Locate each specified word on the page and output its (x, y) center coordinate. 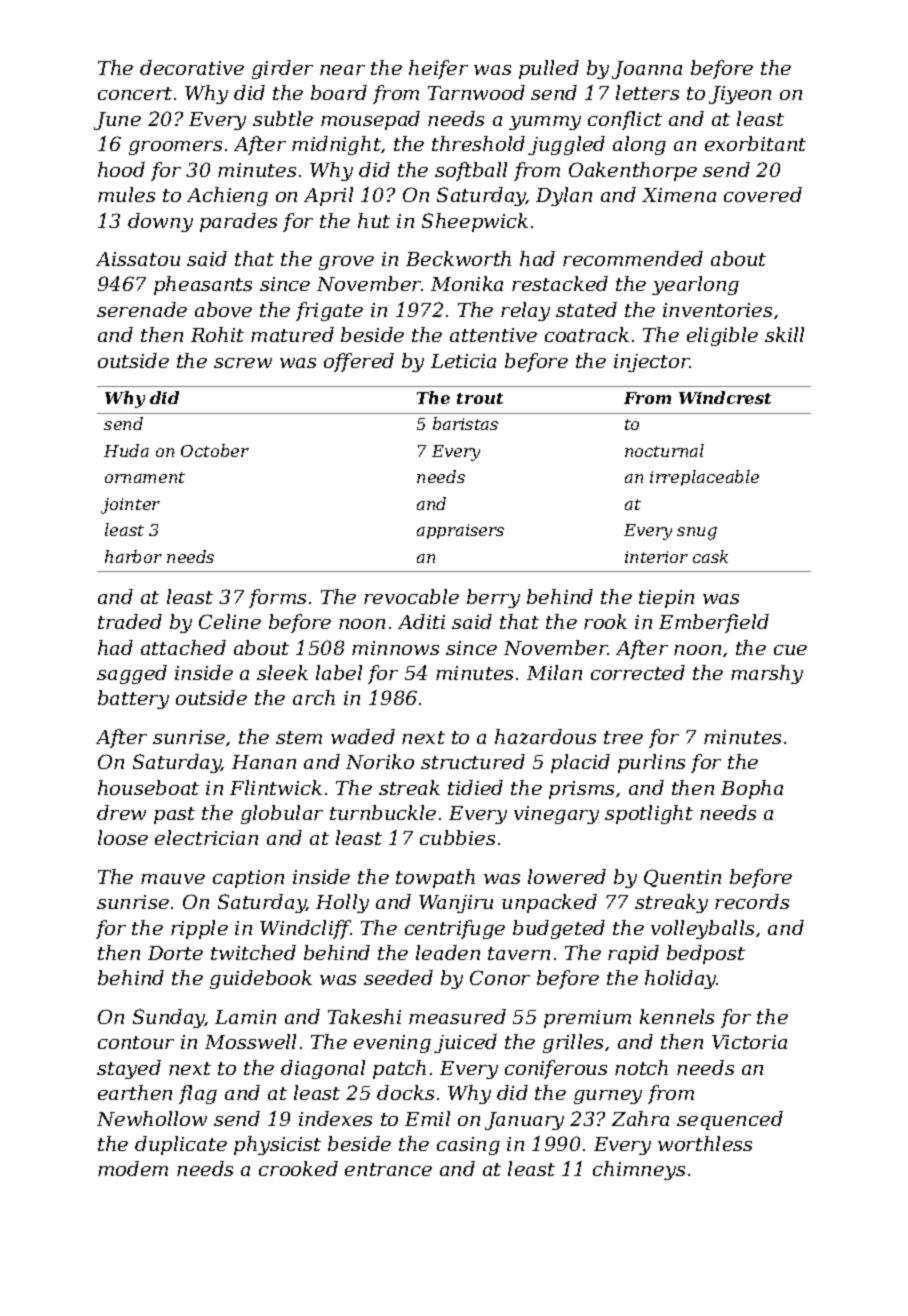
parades (238, 222)
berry (493, 598)
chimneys (639, 1170)
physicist (277, 1145)
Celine (230, 621)
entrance (388, 1169)
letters (647, 92)
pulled (549, 69)
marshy (767, 674)
